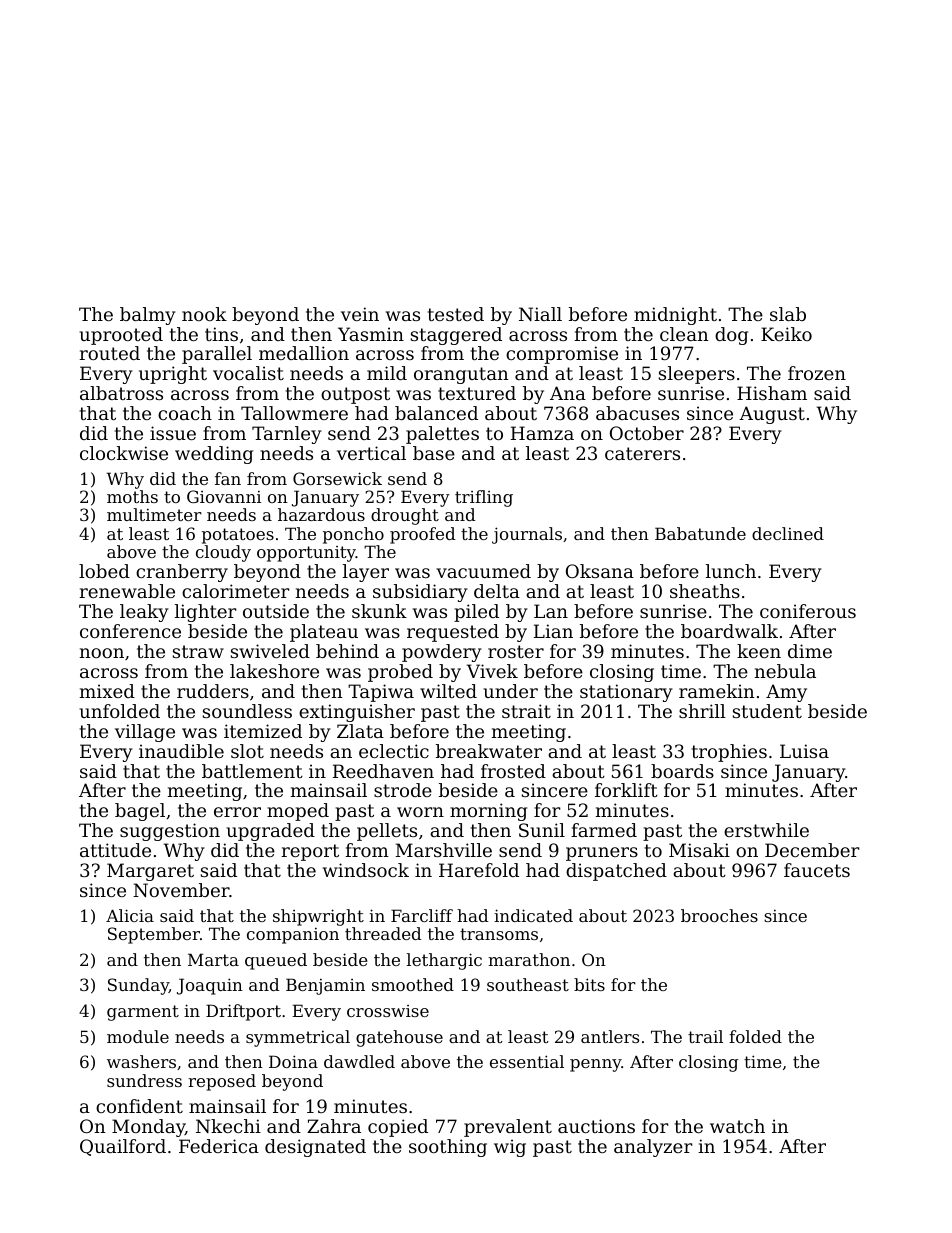 The width and height of the document is (952, 1233). I want to click on Luisa, so click(804, 751).
